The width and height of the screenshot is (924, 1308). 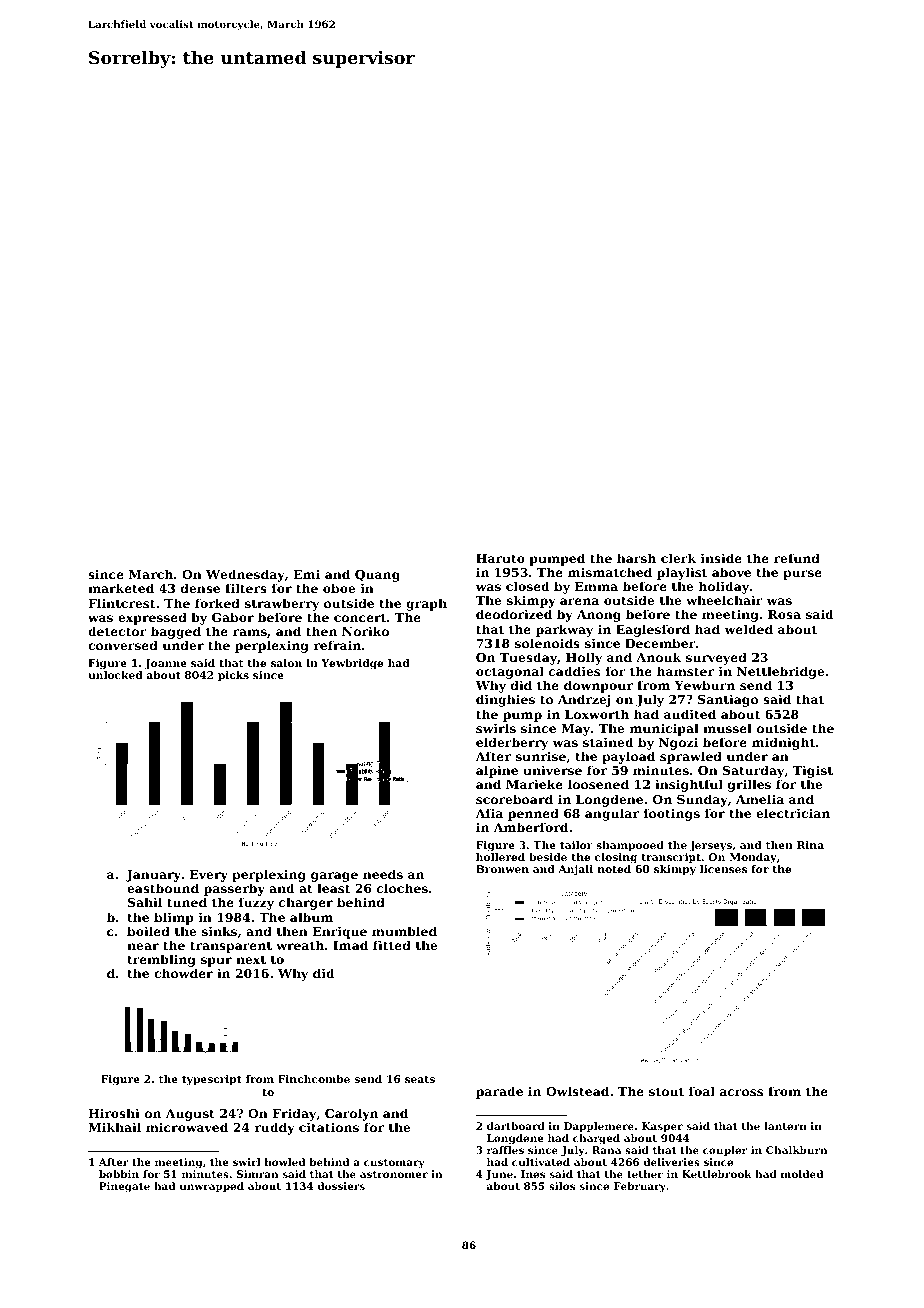 What do you see at coordinates (121, 588) in the screenshot?
I see `marketed` at bounding box center [121, 588].
